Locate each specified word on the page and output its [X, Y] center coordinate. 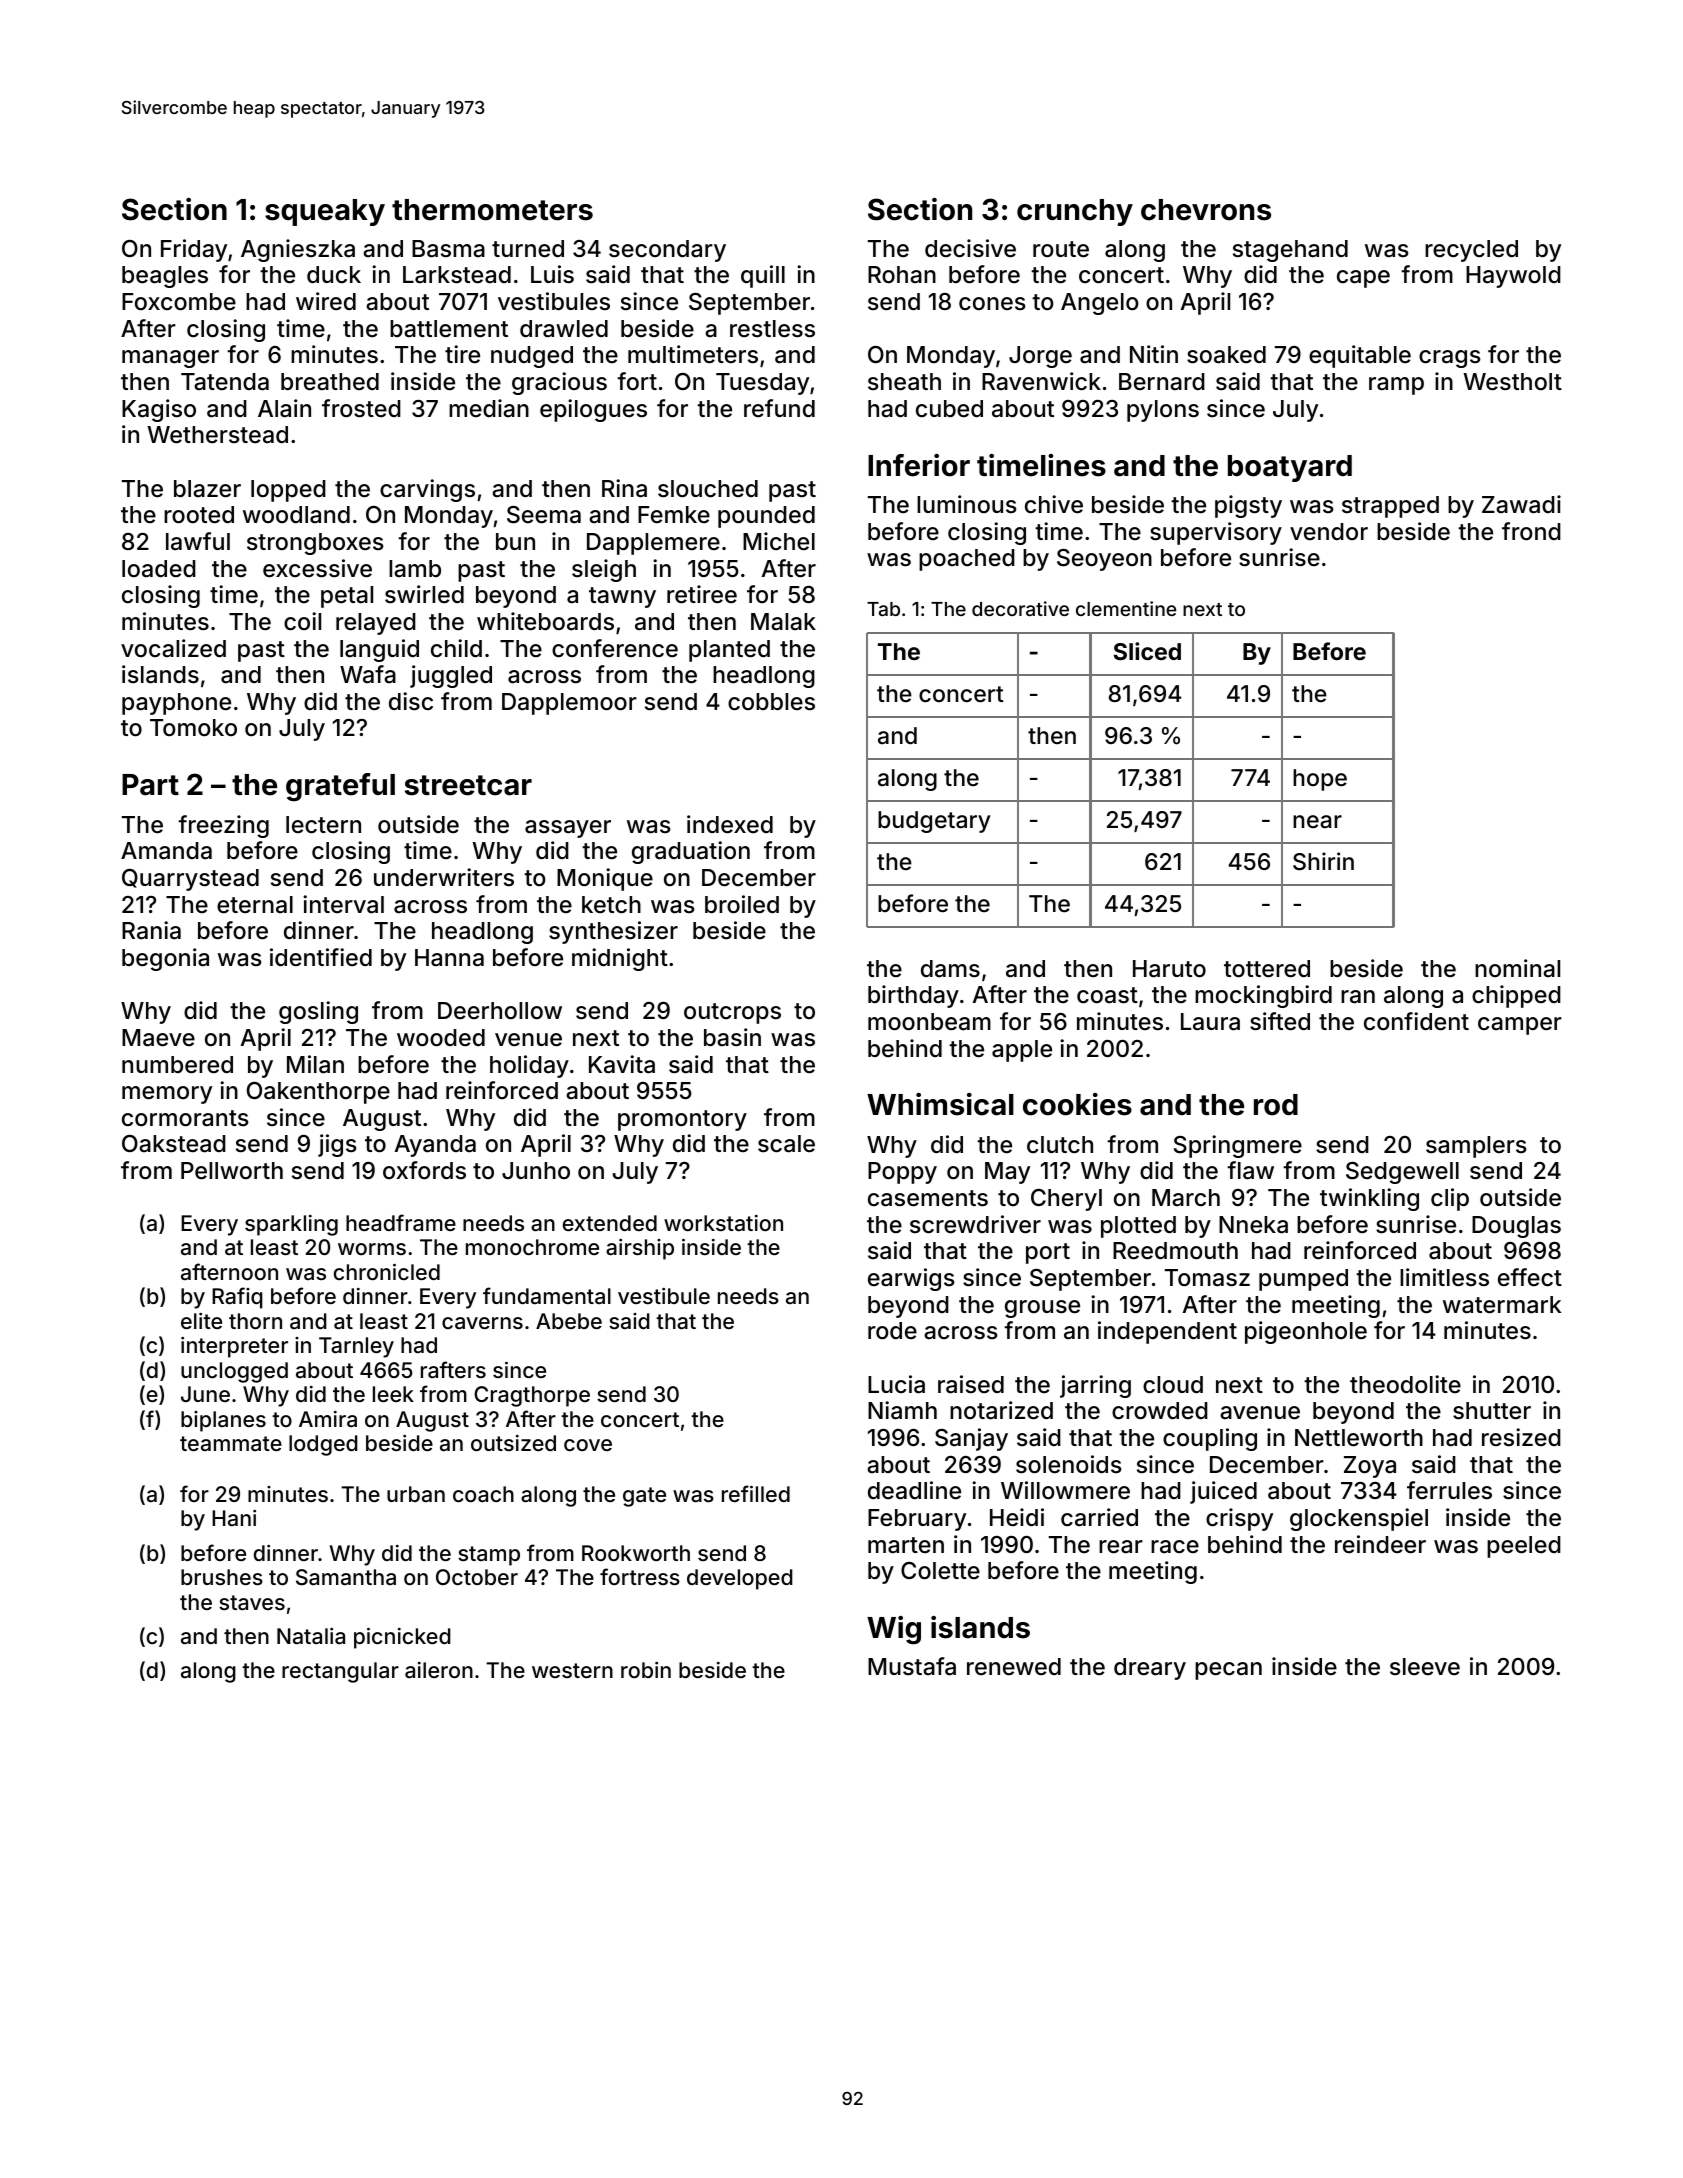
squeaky [325, 212]
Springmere [1238, 1146]
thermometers [492, 210]
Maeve [158, 1038]
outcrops [732, 1013]
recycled [1471, 251]
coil [302, 621]
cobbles [771, 702]
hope [1320, 780]
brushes [222, 1577]
